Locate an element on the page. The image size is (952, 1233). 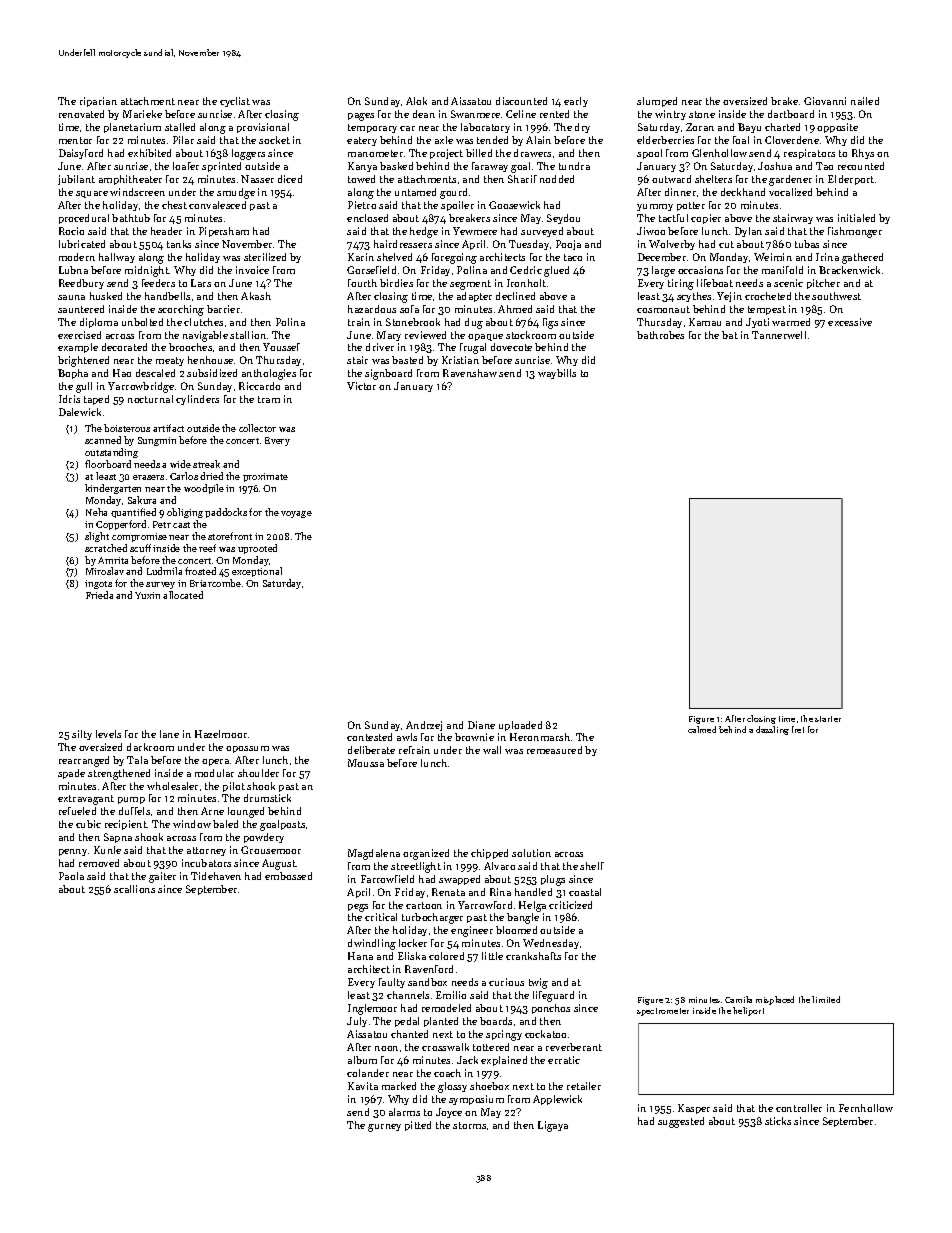
levels is located at coordinates (108, 734).
